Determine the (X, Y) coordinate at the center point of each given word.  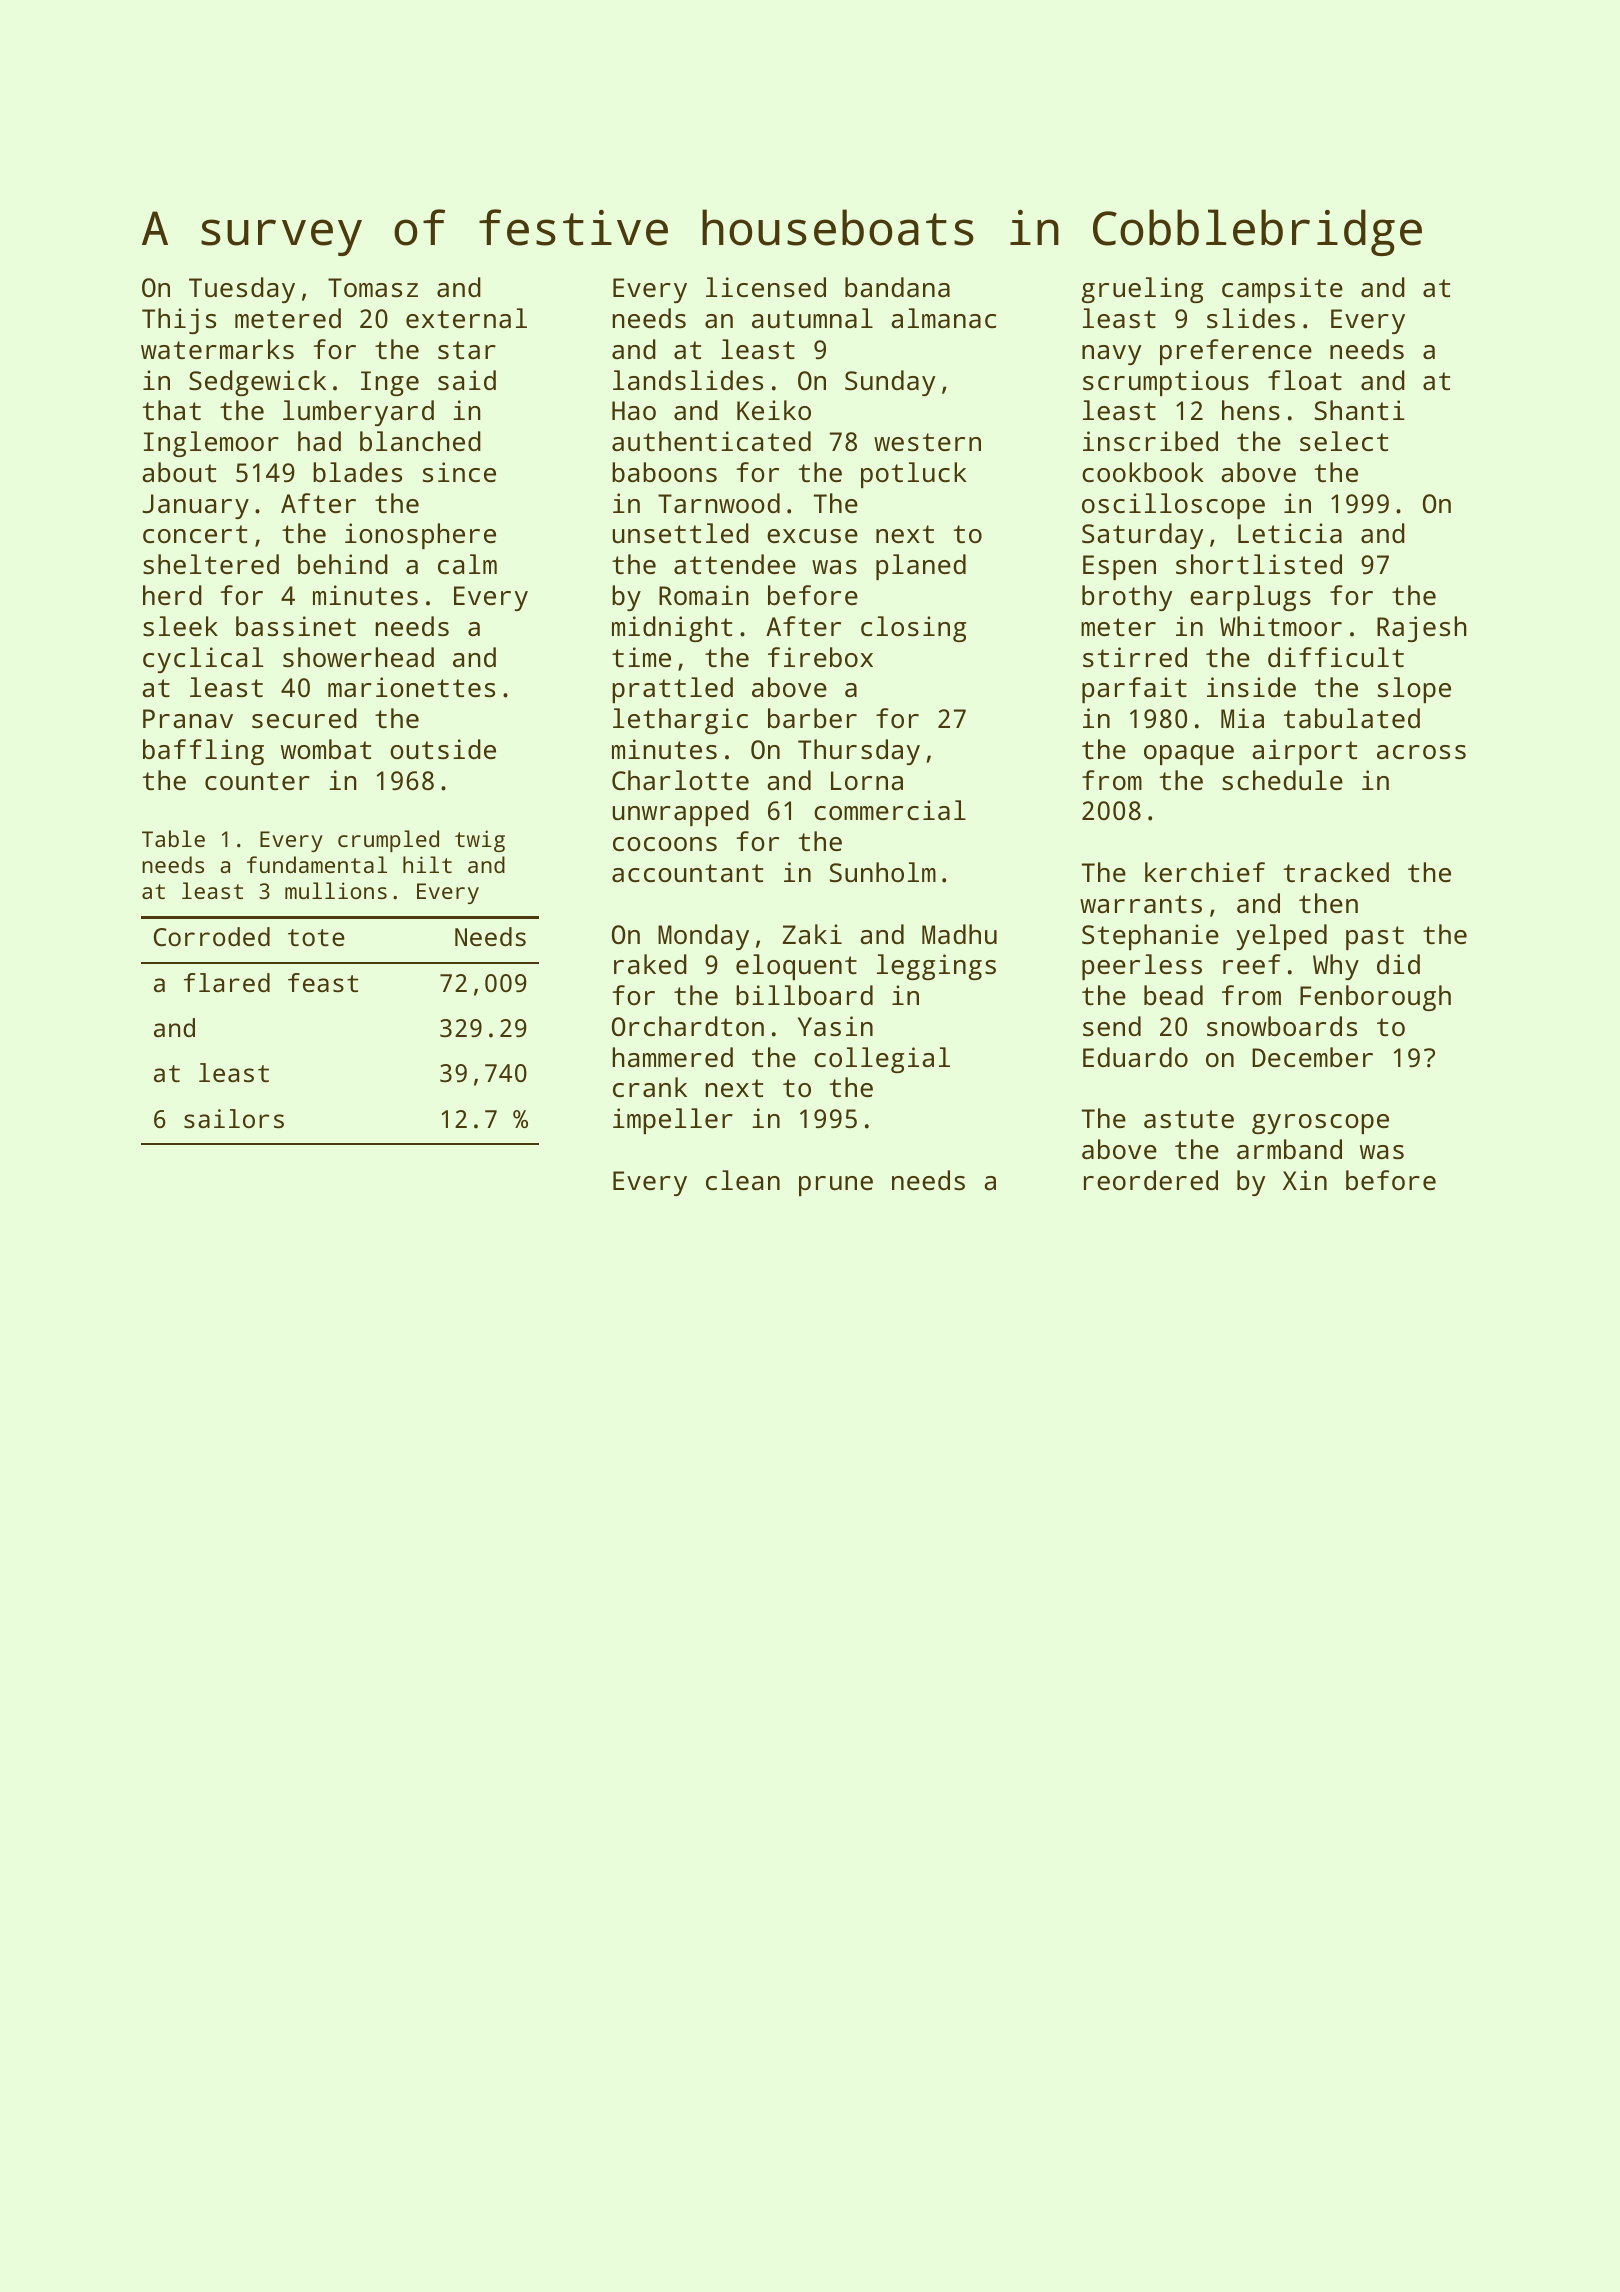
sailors (234, 1118)
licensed (766, 287)
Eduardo (1135, 1057)
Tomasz (373, 287)
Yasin (835, 1026)
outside (443, 749)
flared (227, 982)
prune (836, 1186)
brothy (1127, 598)
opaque (1189, 755)
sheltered (211, 564)
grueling (1142, 290)
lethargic (680, 721)
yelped (1282, 937)
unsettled (681, 533)
